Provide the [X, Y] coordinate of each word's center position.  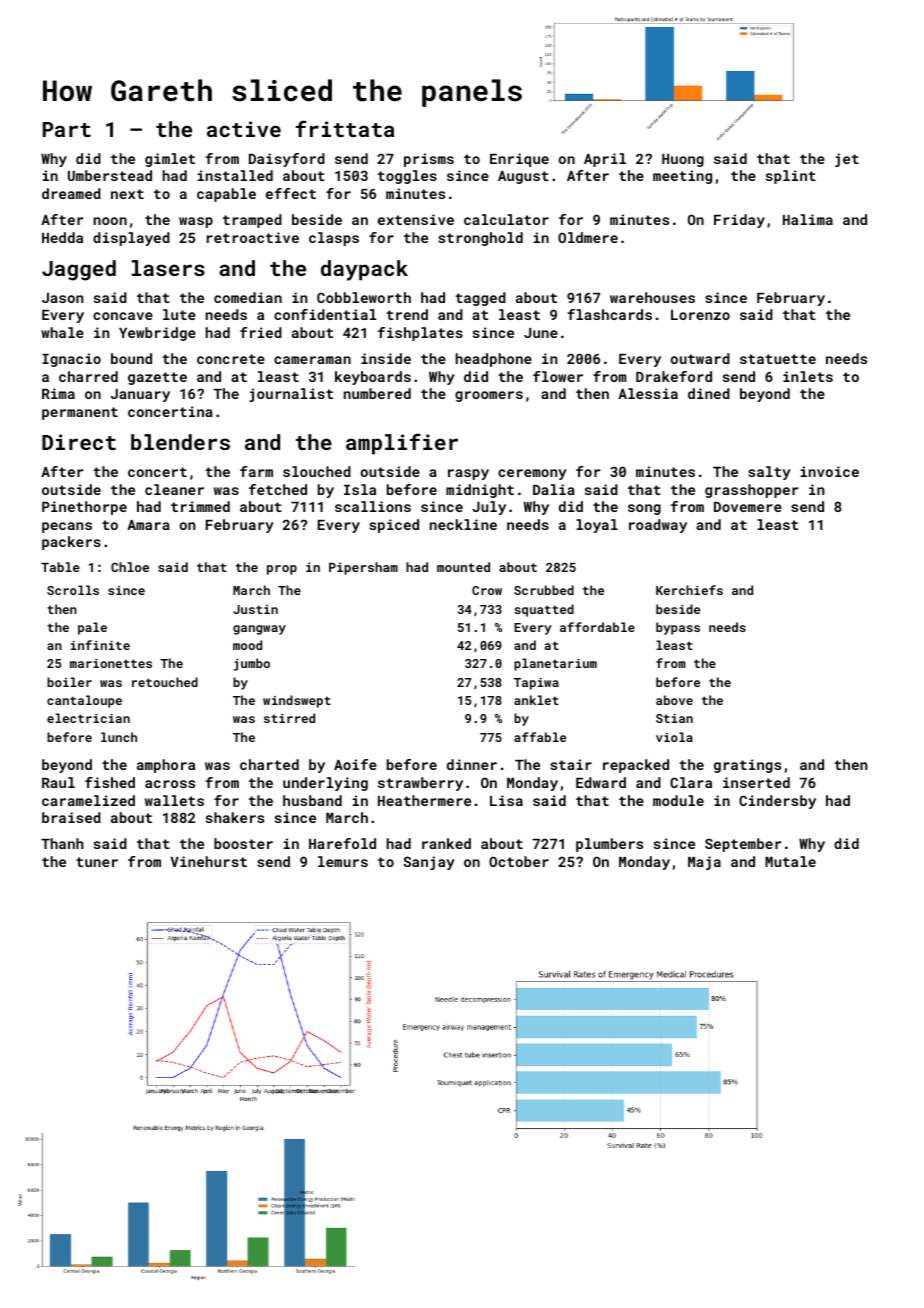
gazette [157, 378]
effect [291, 193]
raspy [468, 474]
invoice [830, 471]
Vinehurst [208, 861]
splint [791, 177]
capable [226, 195]
